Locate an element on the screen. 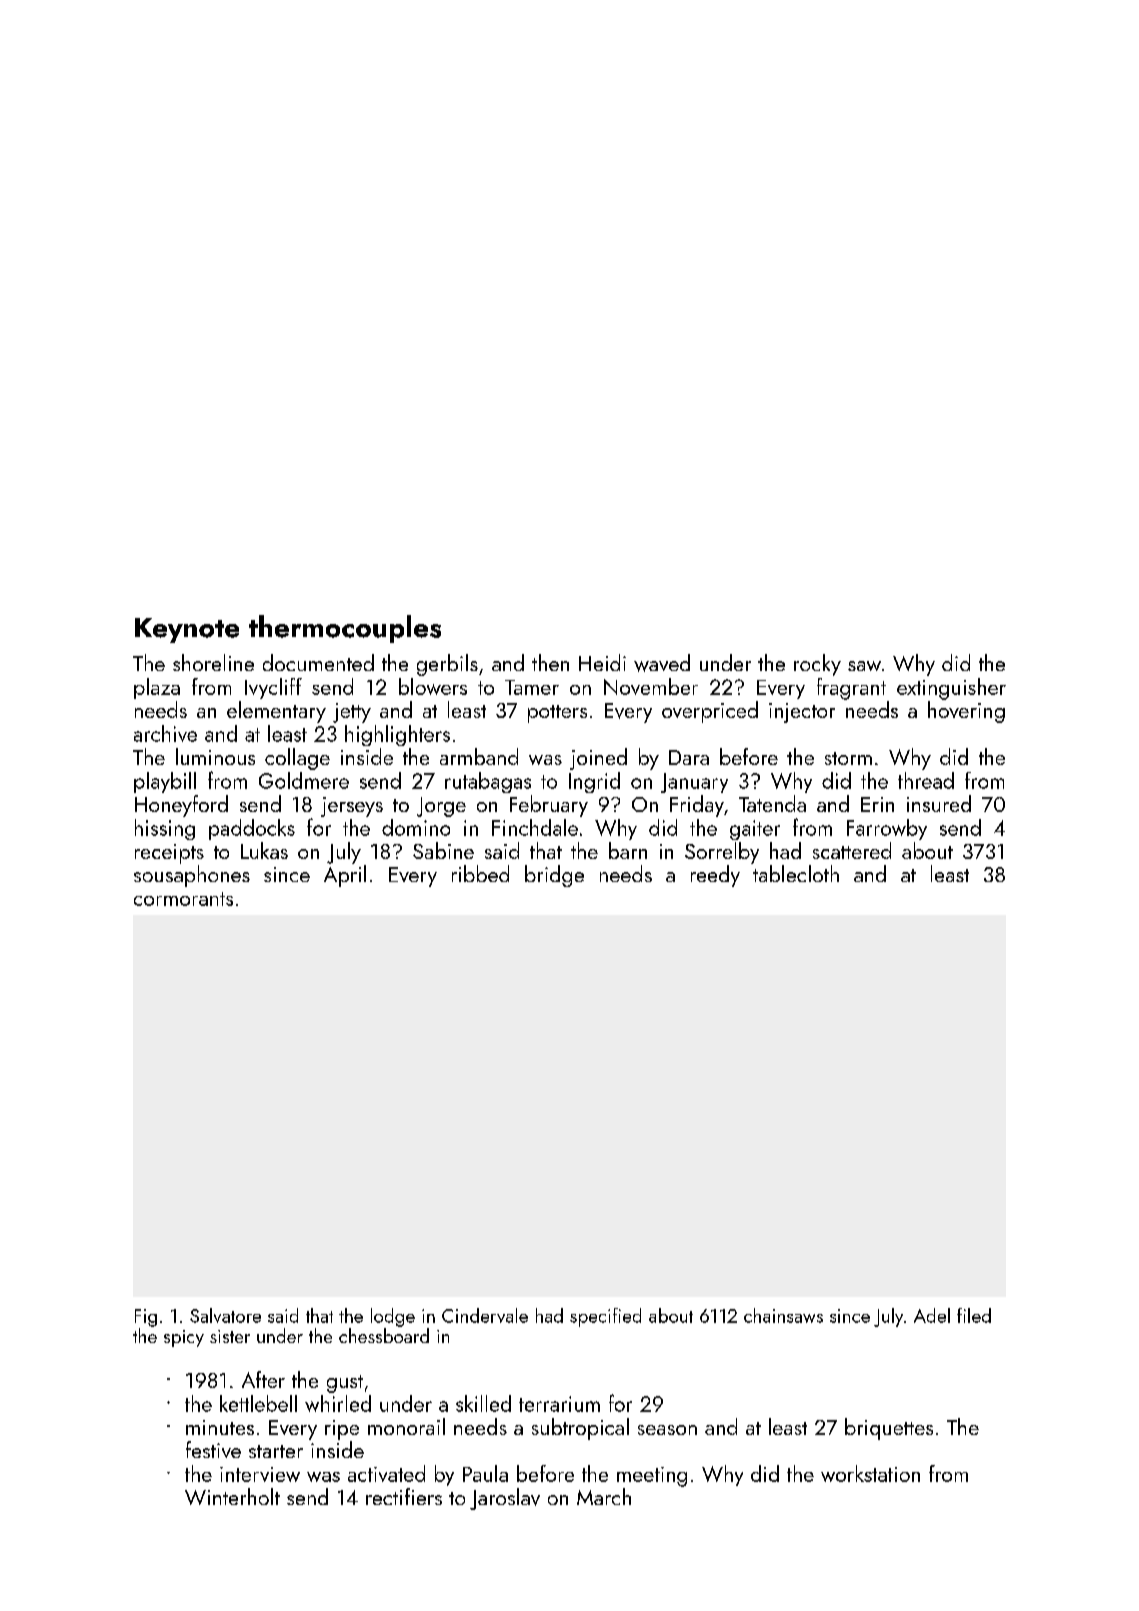 The width and height of the screenshot is (1139, 1611). waved is located at coordinates (662, 663).
